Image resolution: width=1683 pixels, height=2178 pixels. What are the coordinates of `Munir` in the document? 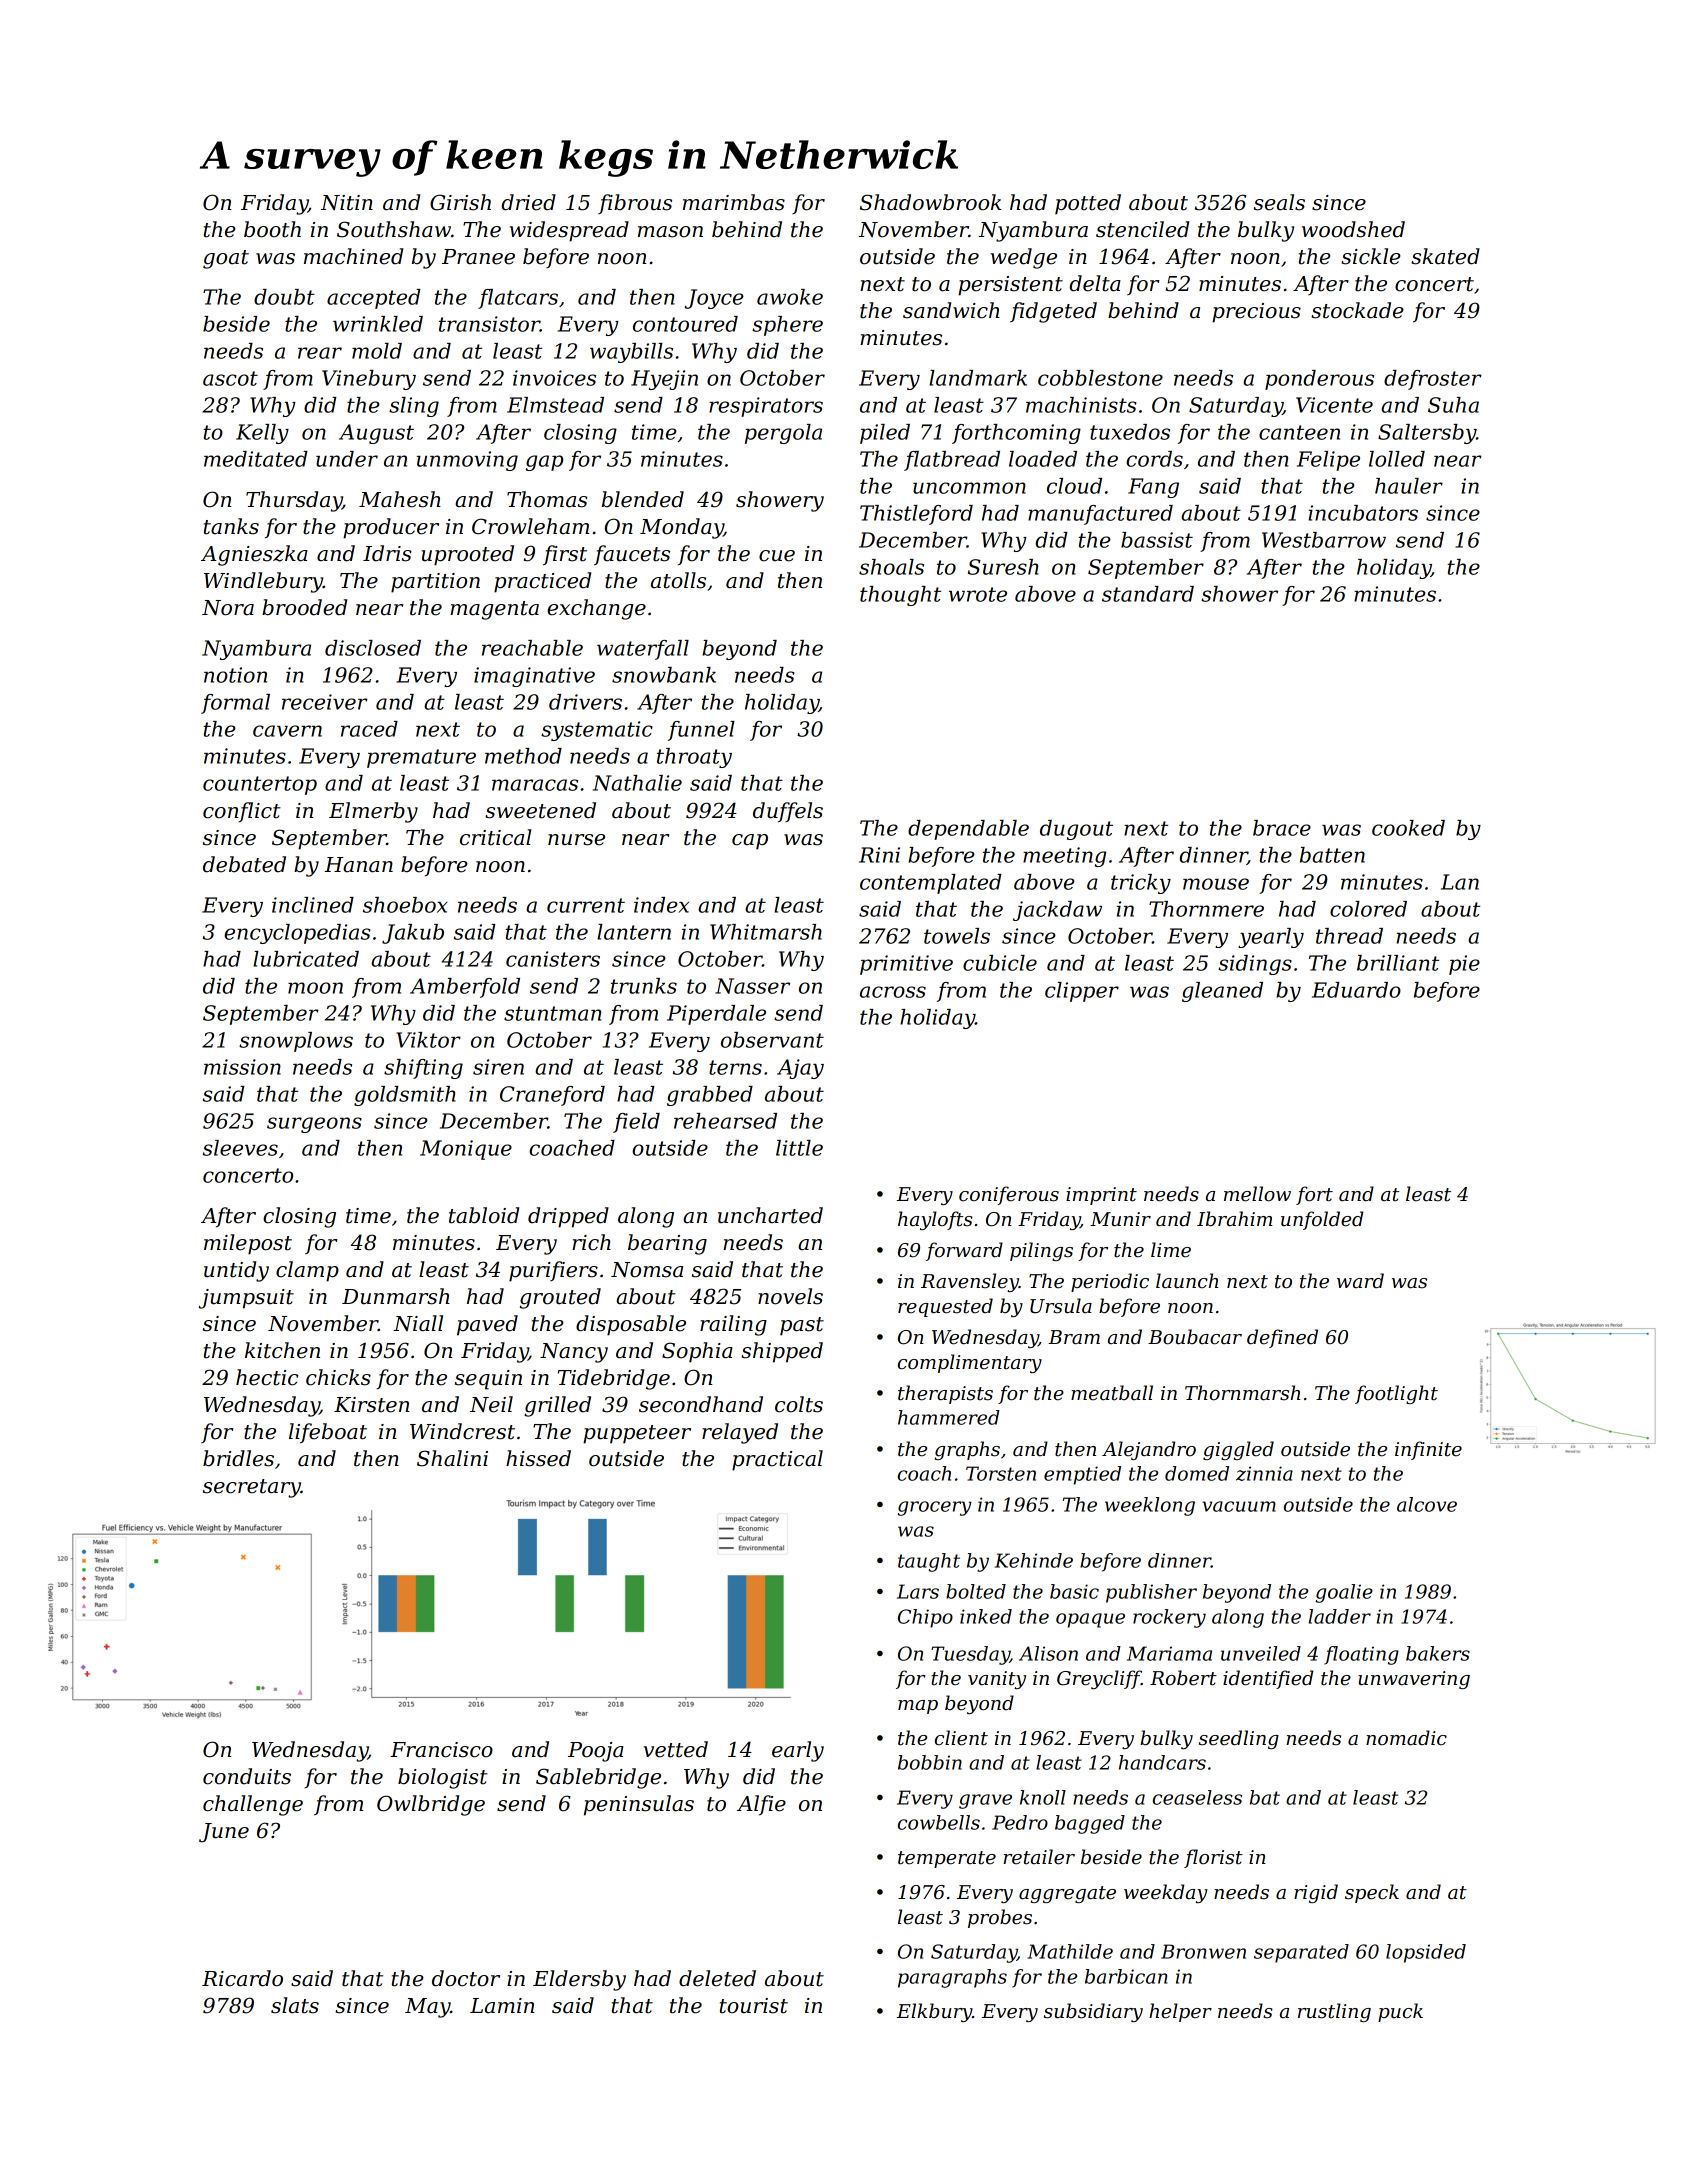 It's located at (1120, 1219).
